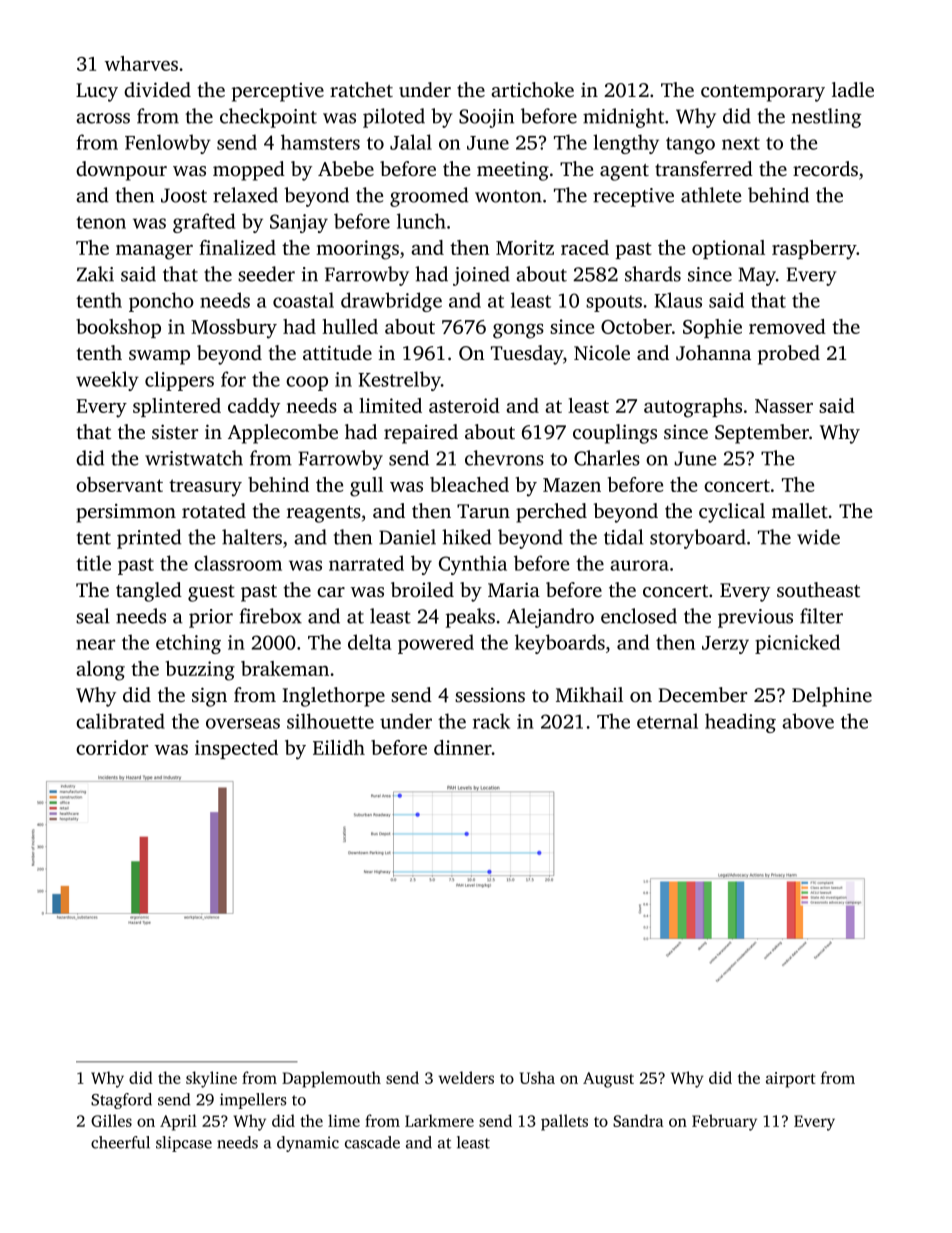 The width and height of the image is (952, 1233). I want to click on airport, so click(791, 1080).
